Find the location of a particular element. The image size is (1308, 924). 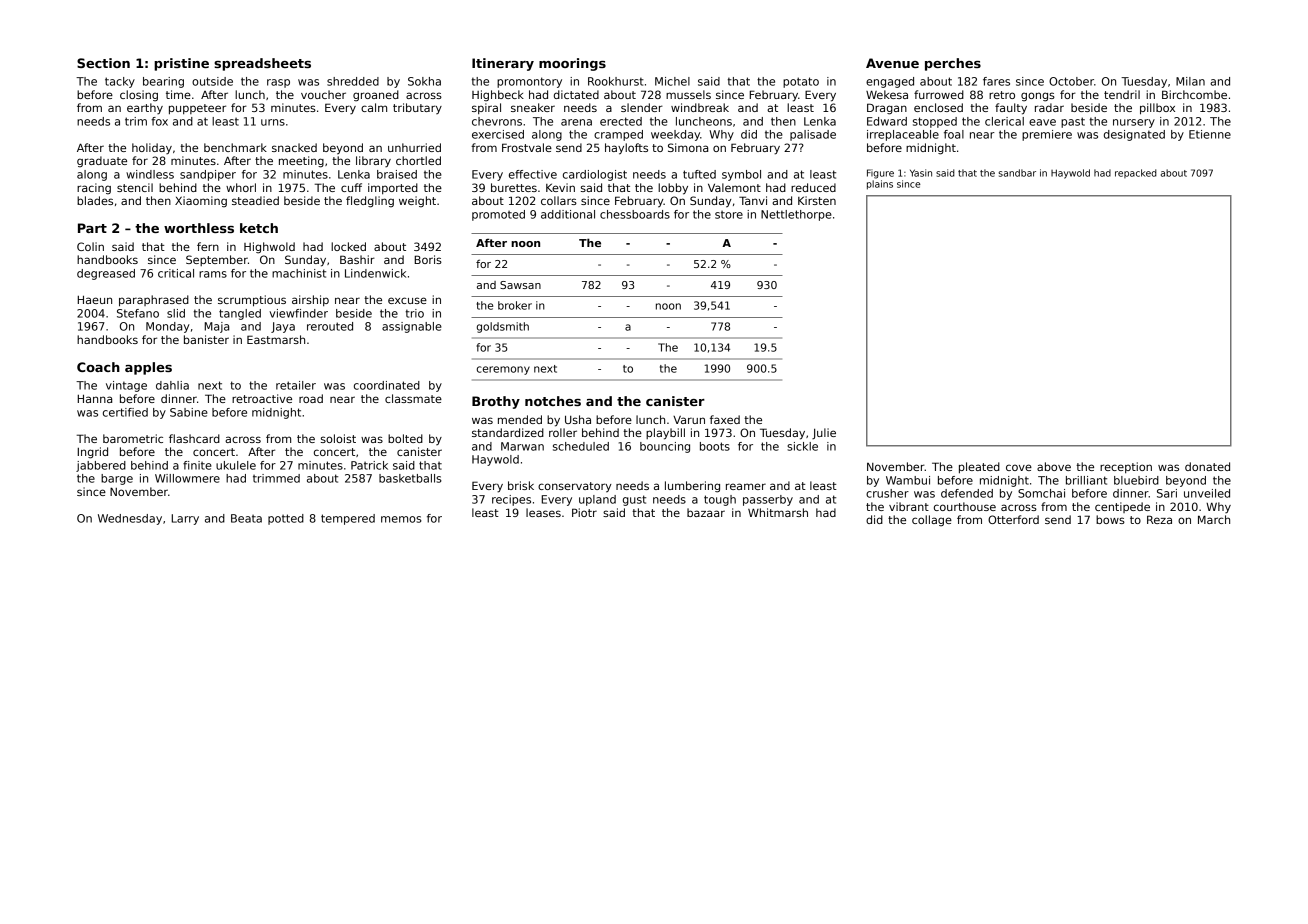

plains is located at coordinates (880, 185).
